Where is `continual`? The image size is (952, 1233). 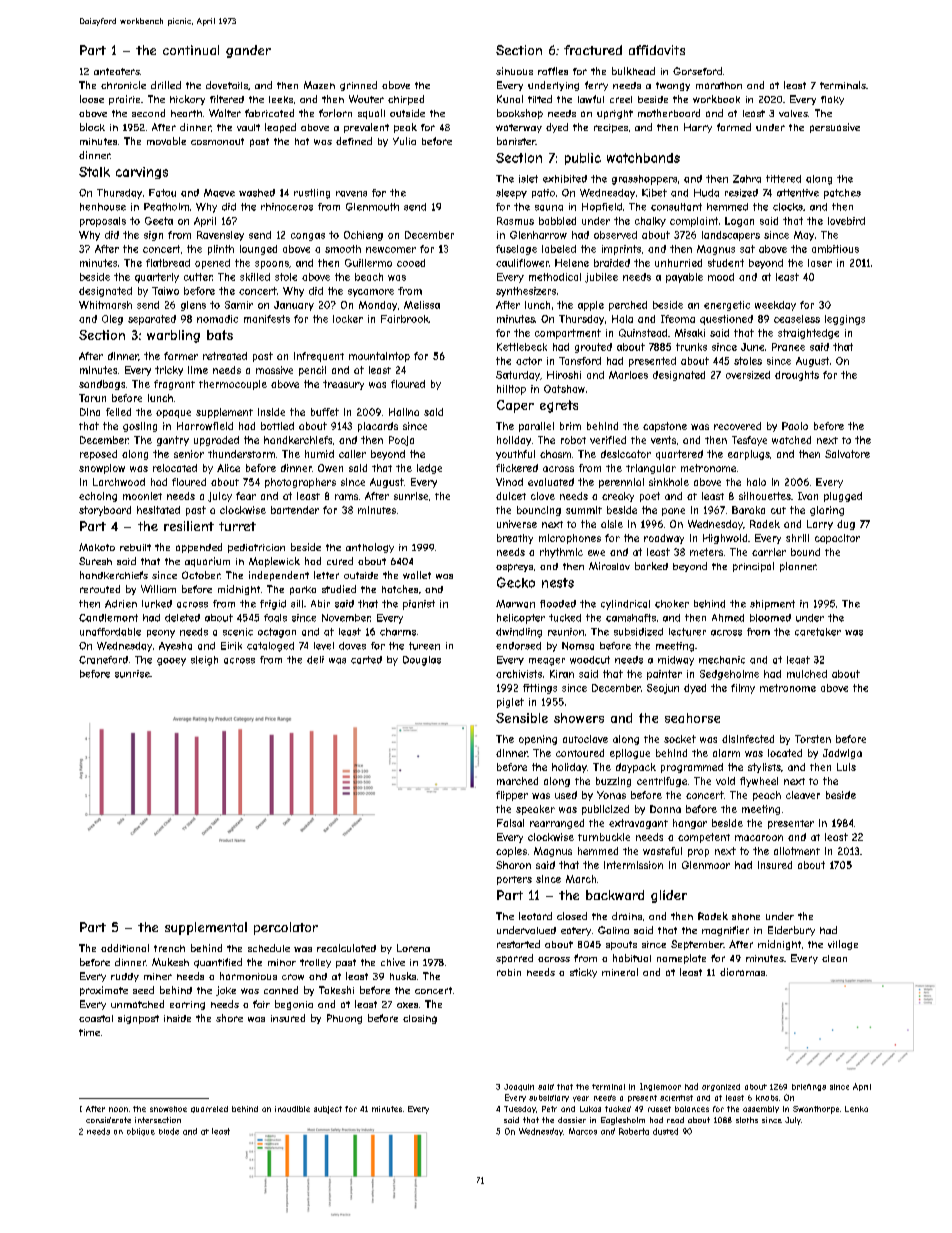
continual is located at coordinates (191, 50).
